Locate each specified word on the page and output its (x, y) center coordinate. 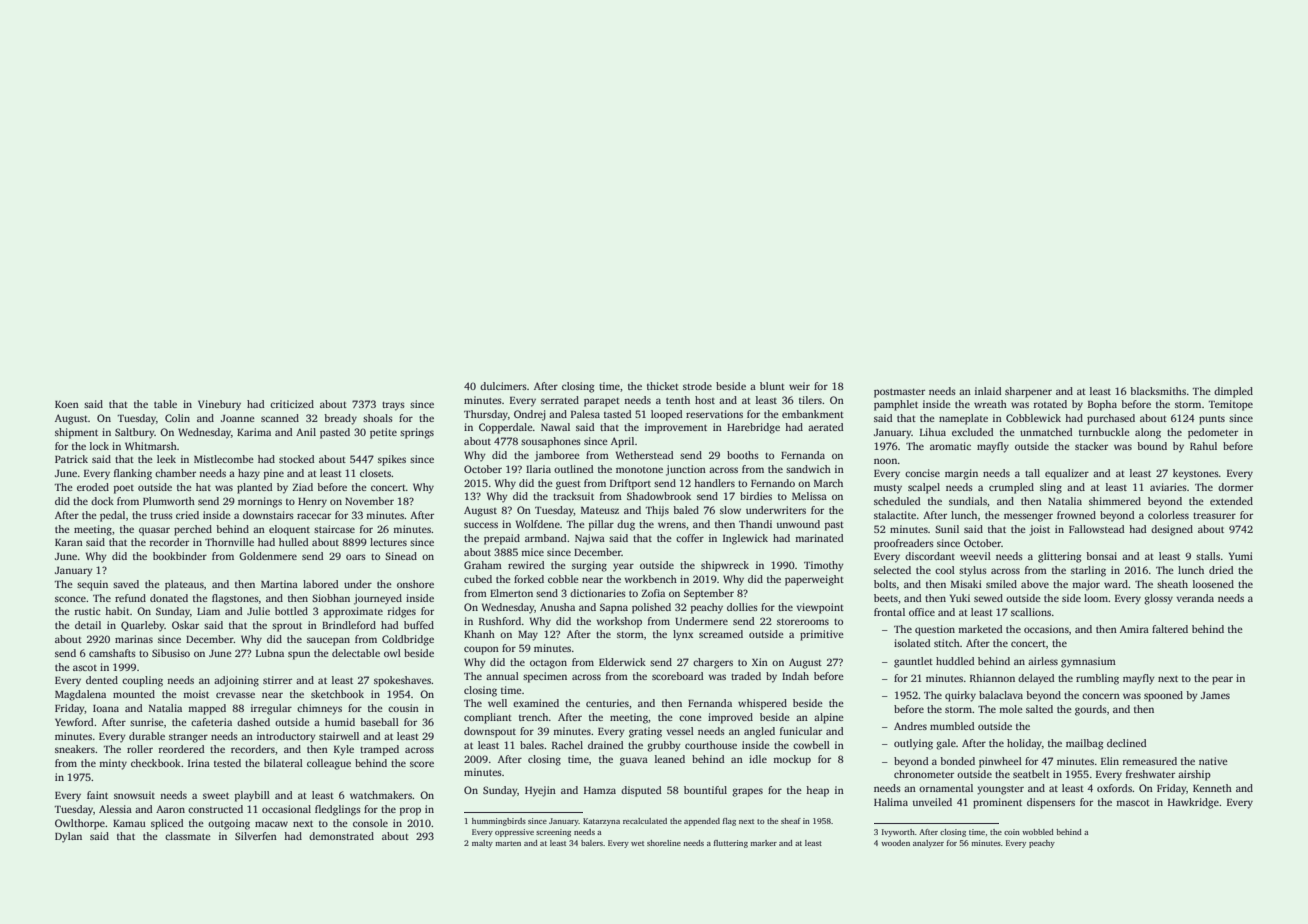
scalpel (924, 488)
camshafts (112, 653)
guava (634, 761)
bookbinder (180, 556)
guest (568, 485)
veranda (1195, 598)
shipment (76, 433)
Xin (760, 662)
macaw (271, 824)
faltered (1170, 629)
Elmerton (511, 593)
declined (1127, 743)
